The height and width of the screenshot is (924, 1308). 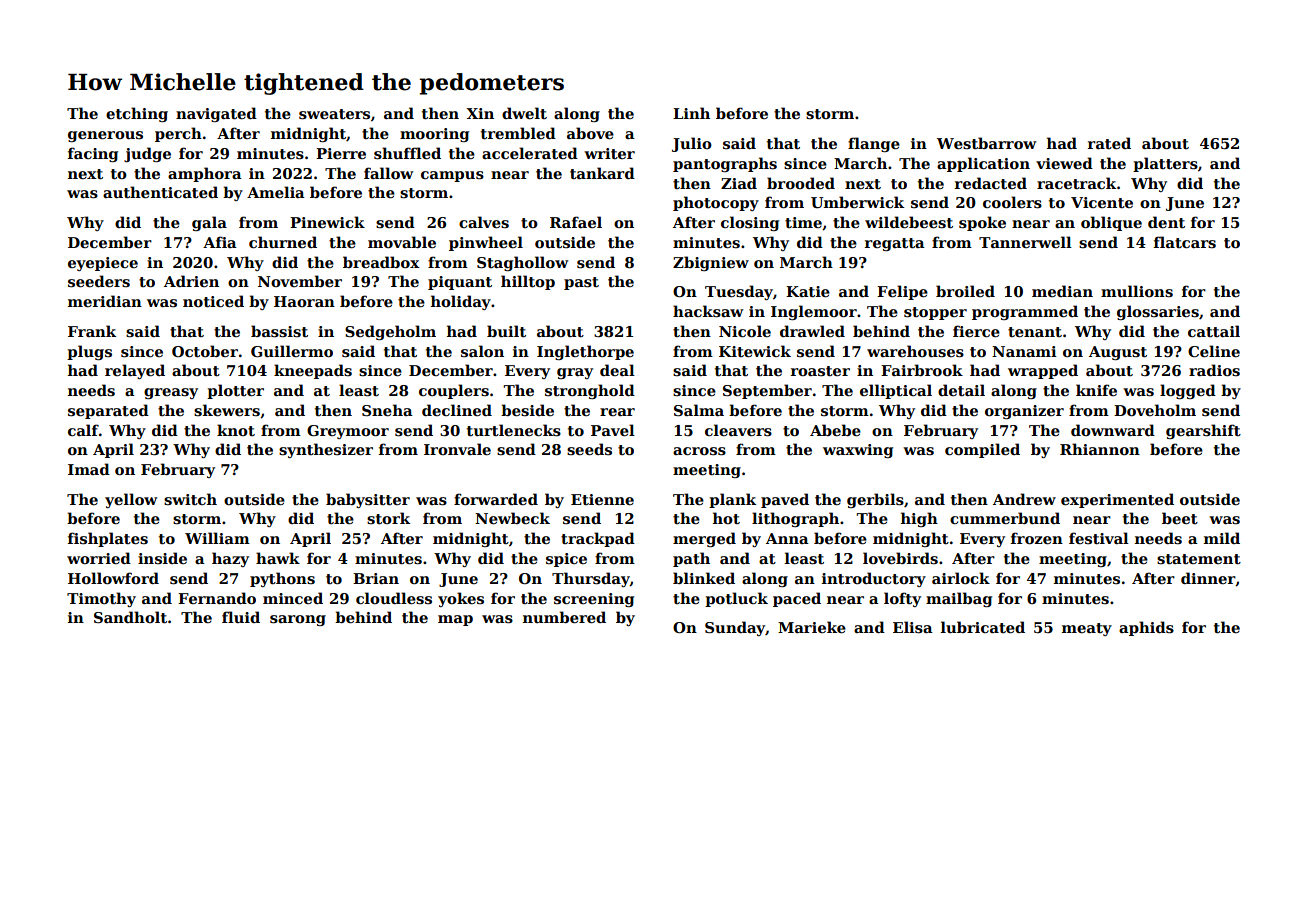 What do you see at coordinates (457, 449) in the screenshot?
I see `Ironvale` at bounding box center [457, 449].
